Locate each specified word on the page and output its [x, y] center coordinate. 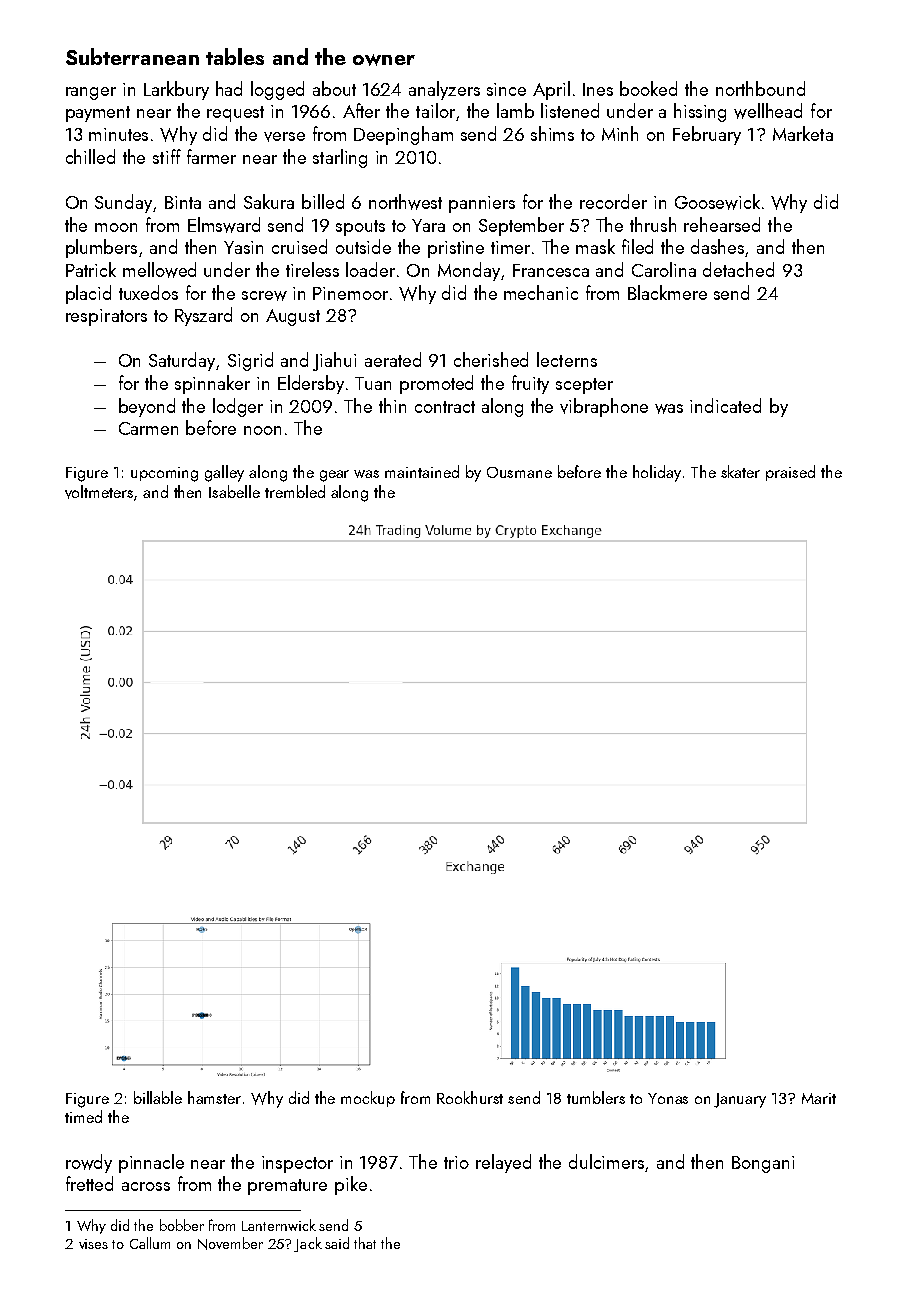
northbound [760, 88]
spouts [360, 228]
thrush [653, 224]
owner [384, 60]
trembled [295, 491]
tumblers [596, 1097]
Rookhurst [470, 1097]
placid [88, 294]
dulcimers [606, 1161]
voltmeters [99, 492]
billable [158, 1097]
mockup [368, 1099]
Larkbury [176, 90]
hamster [214, 1097]
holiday [657, 473]
